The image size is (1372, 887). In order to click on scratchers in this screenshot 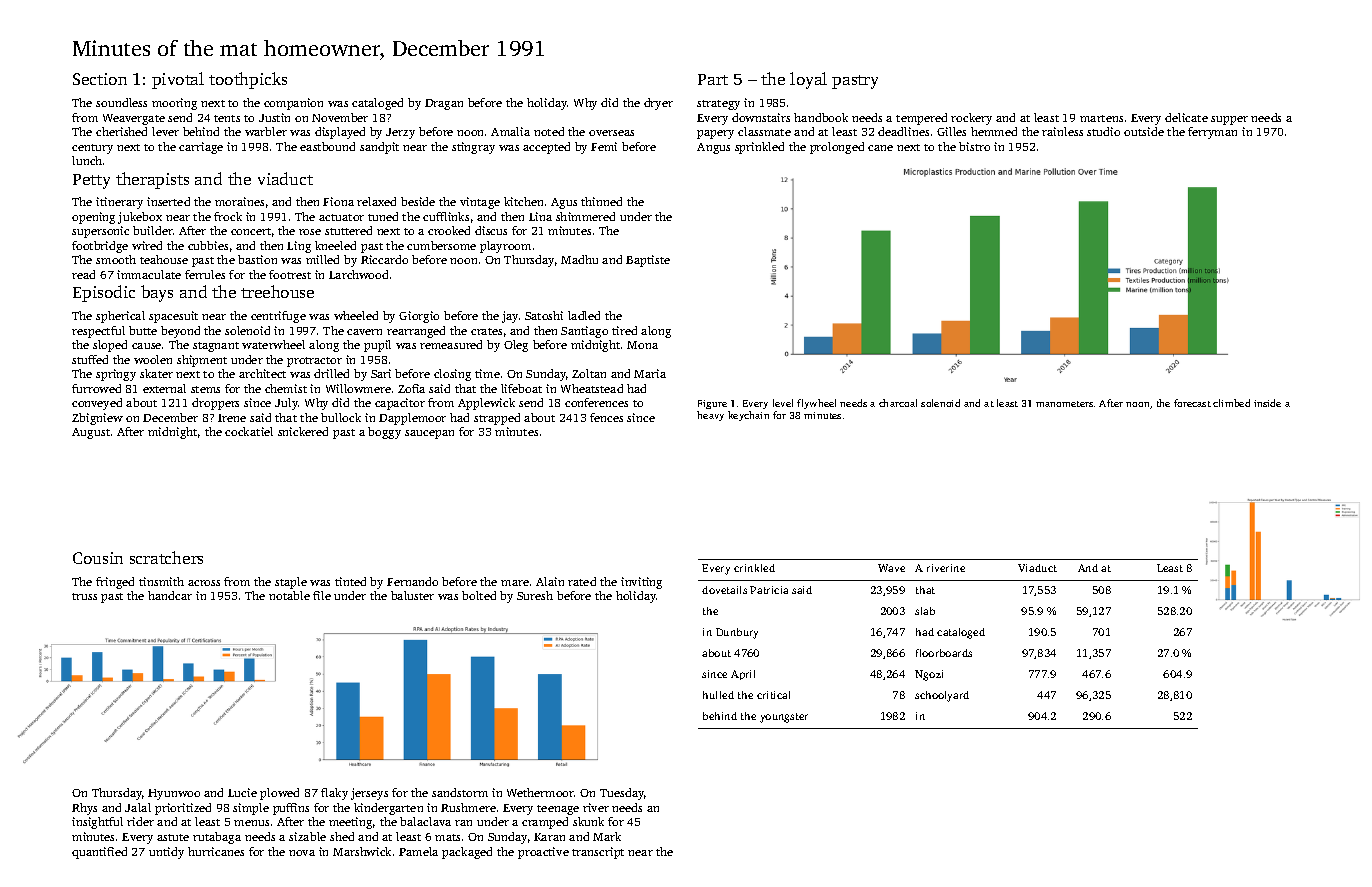, I will do `click(166, 557)`.
